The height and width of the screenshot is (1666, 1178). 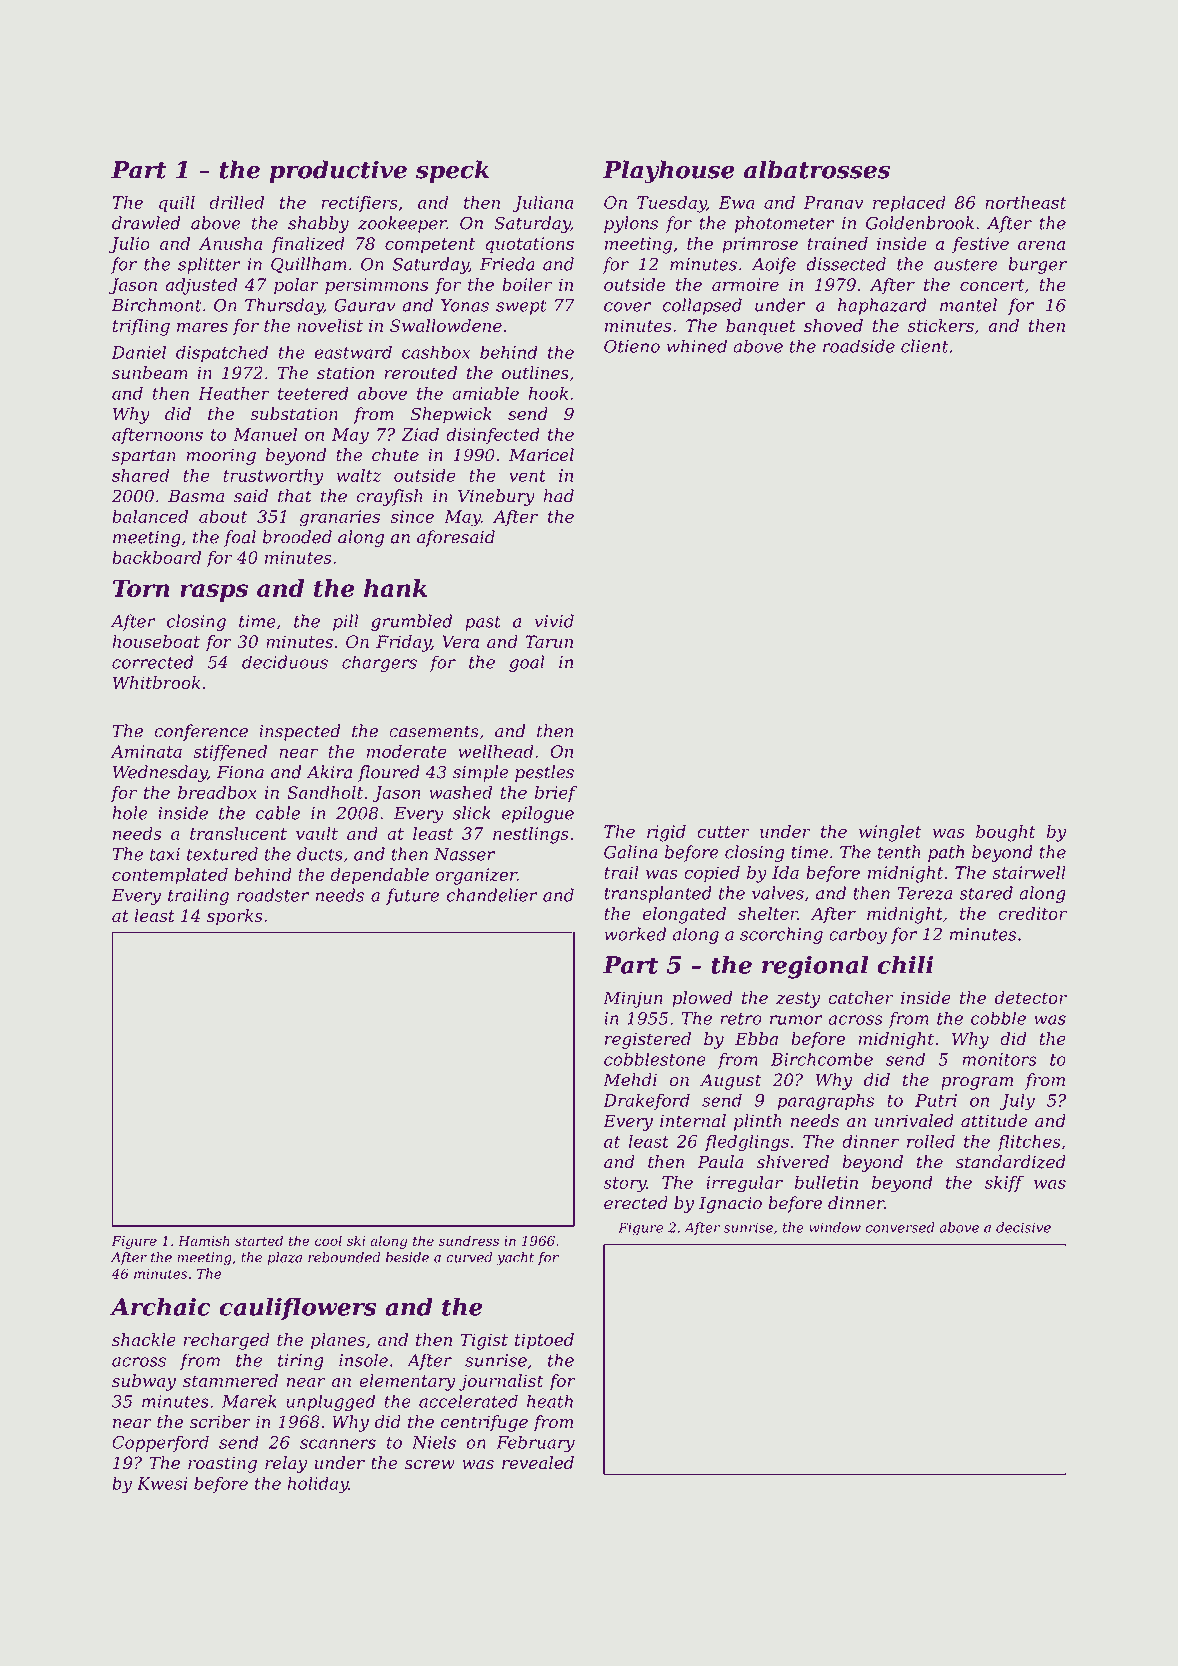 What do you see at coordinates (631, 224) in the screenshot?
I see `pylons` at bounding box center [631, 224].
